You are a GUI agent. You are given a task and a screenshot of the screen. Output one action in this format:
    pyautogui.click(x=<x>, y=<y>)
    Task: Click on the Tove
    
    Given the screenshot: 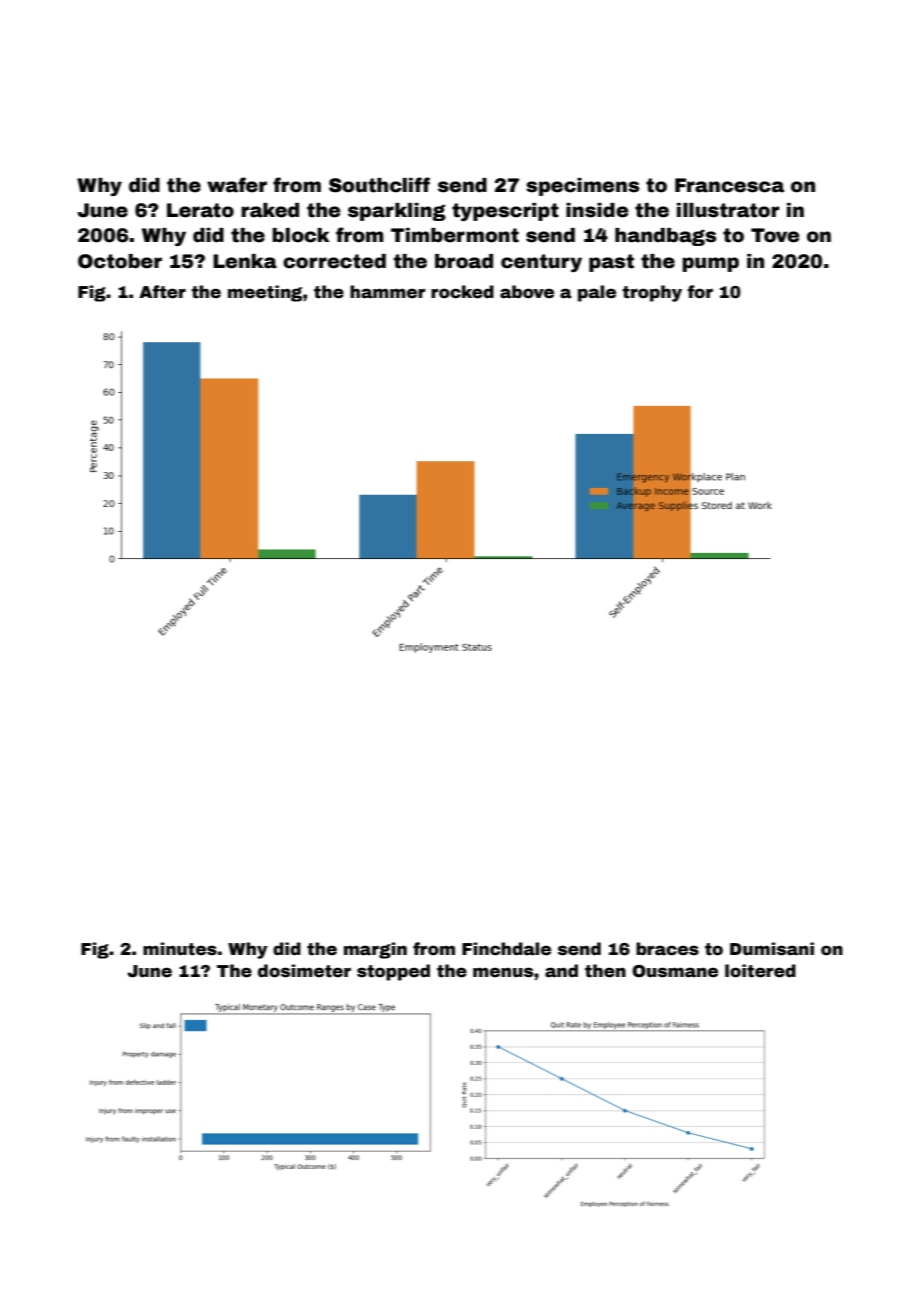 What is the action you would take?
    pyautogui.click(x=775, y=235)
